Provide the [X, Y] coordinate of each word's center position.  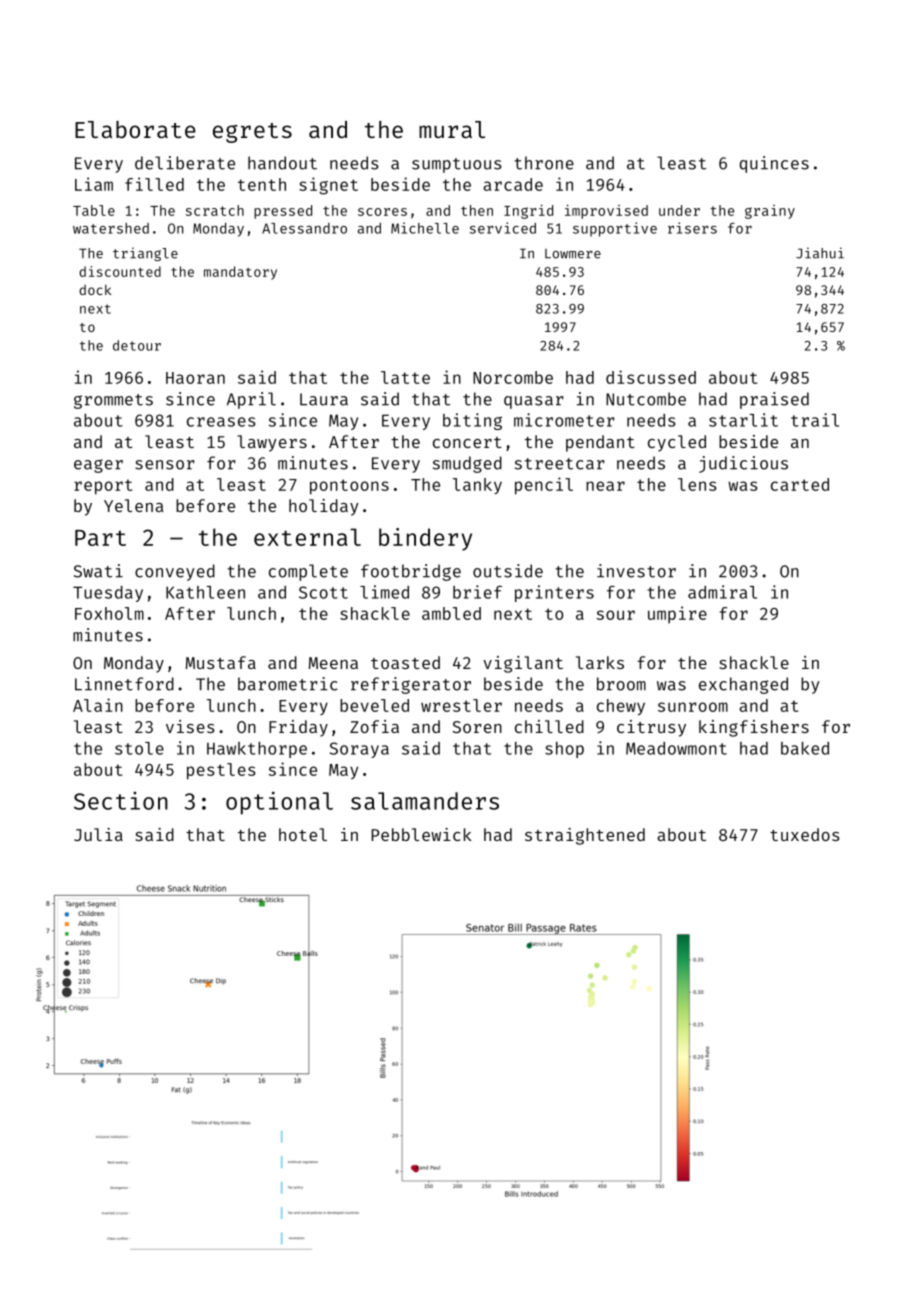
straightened [585, 836]
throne [544, 163]
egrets [252, 133]
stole [139, 748]
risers [692, 228]
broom [621, 684]
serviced [503, 228]
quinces [774, 164]
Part [100, 538]
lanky [477, 486]
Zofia [374, 726]
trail [815, 420]
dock [95, 290]
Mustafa [221, 662]
